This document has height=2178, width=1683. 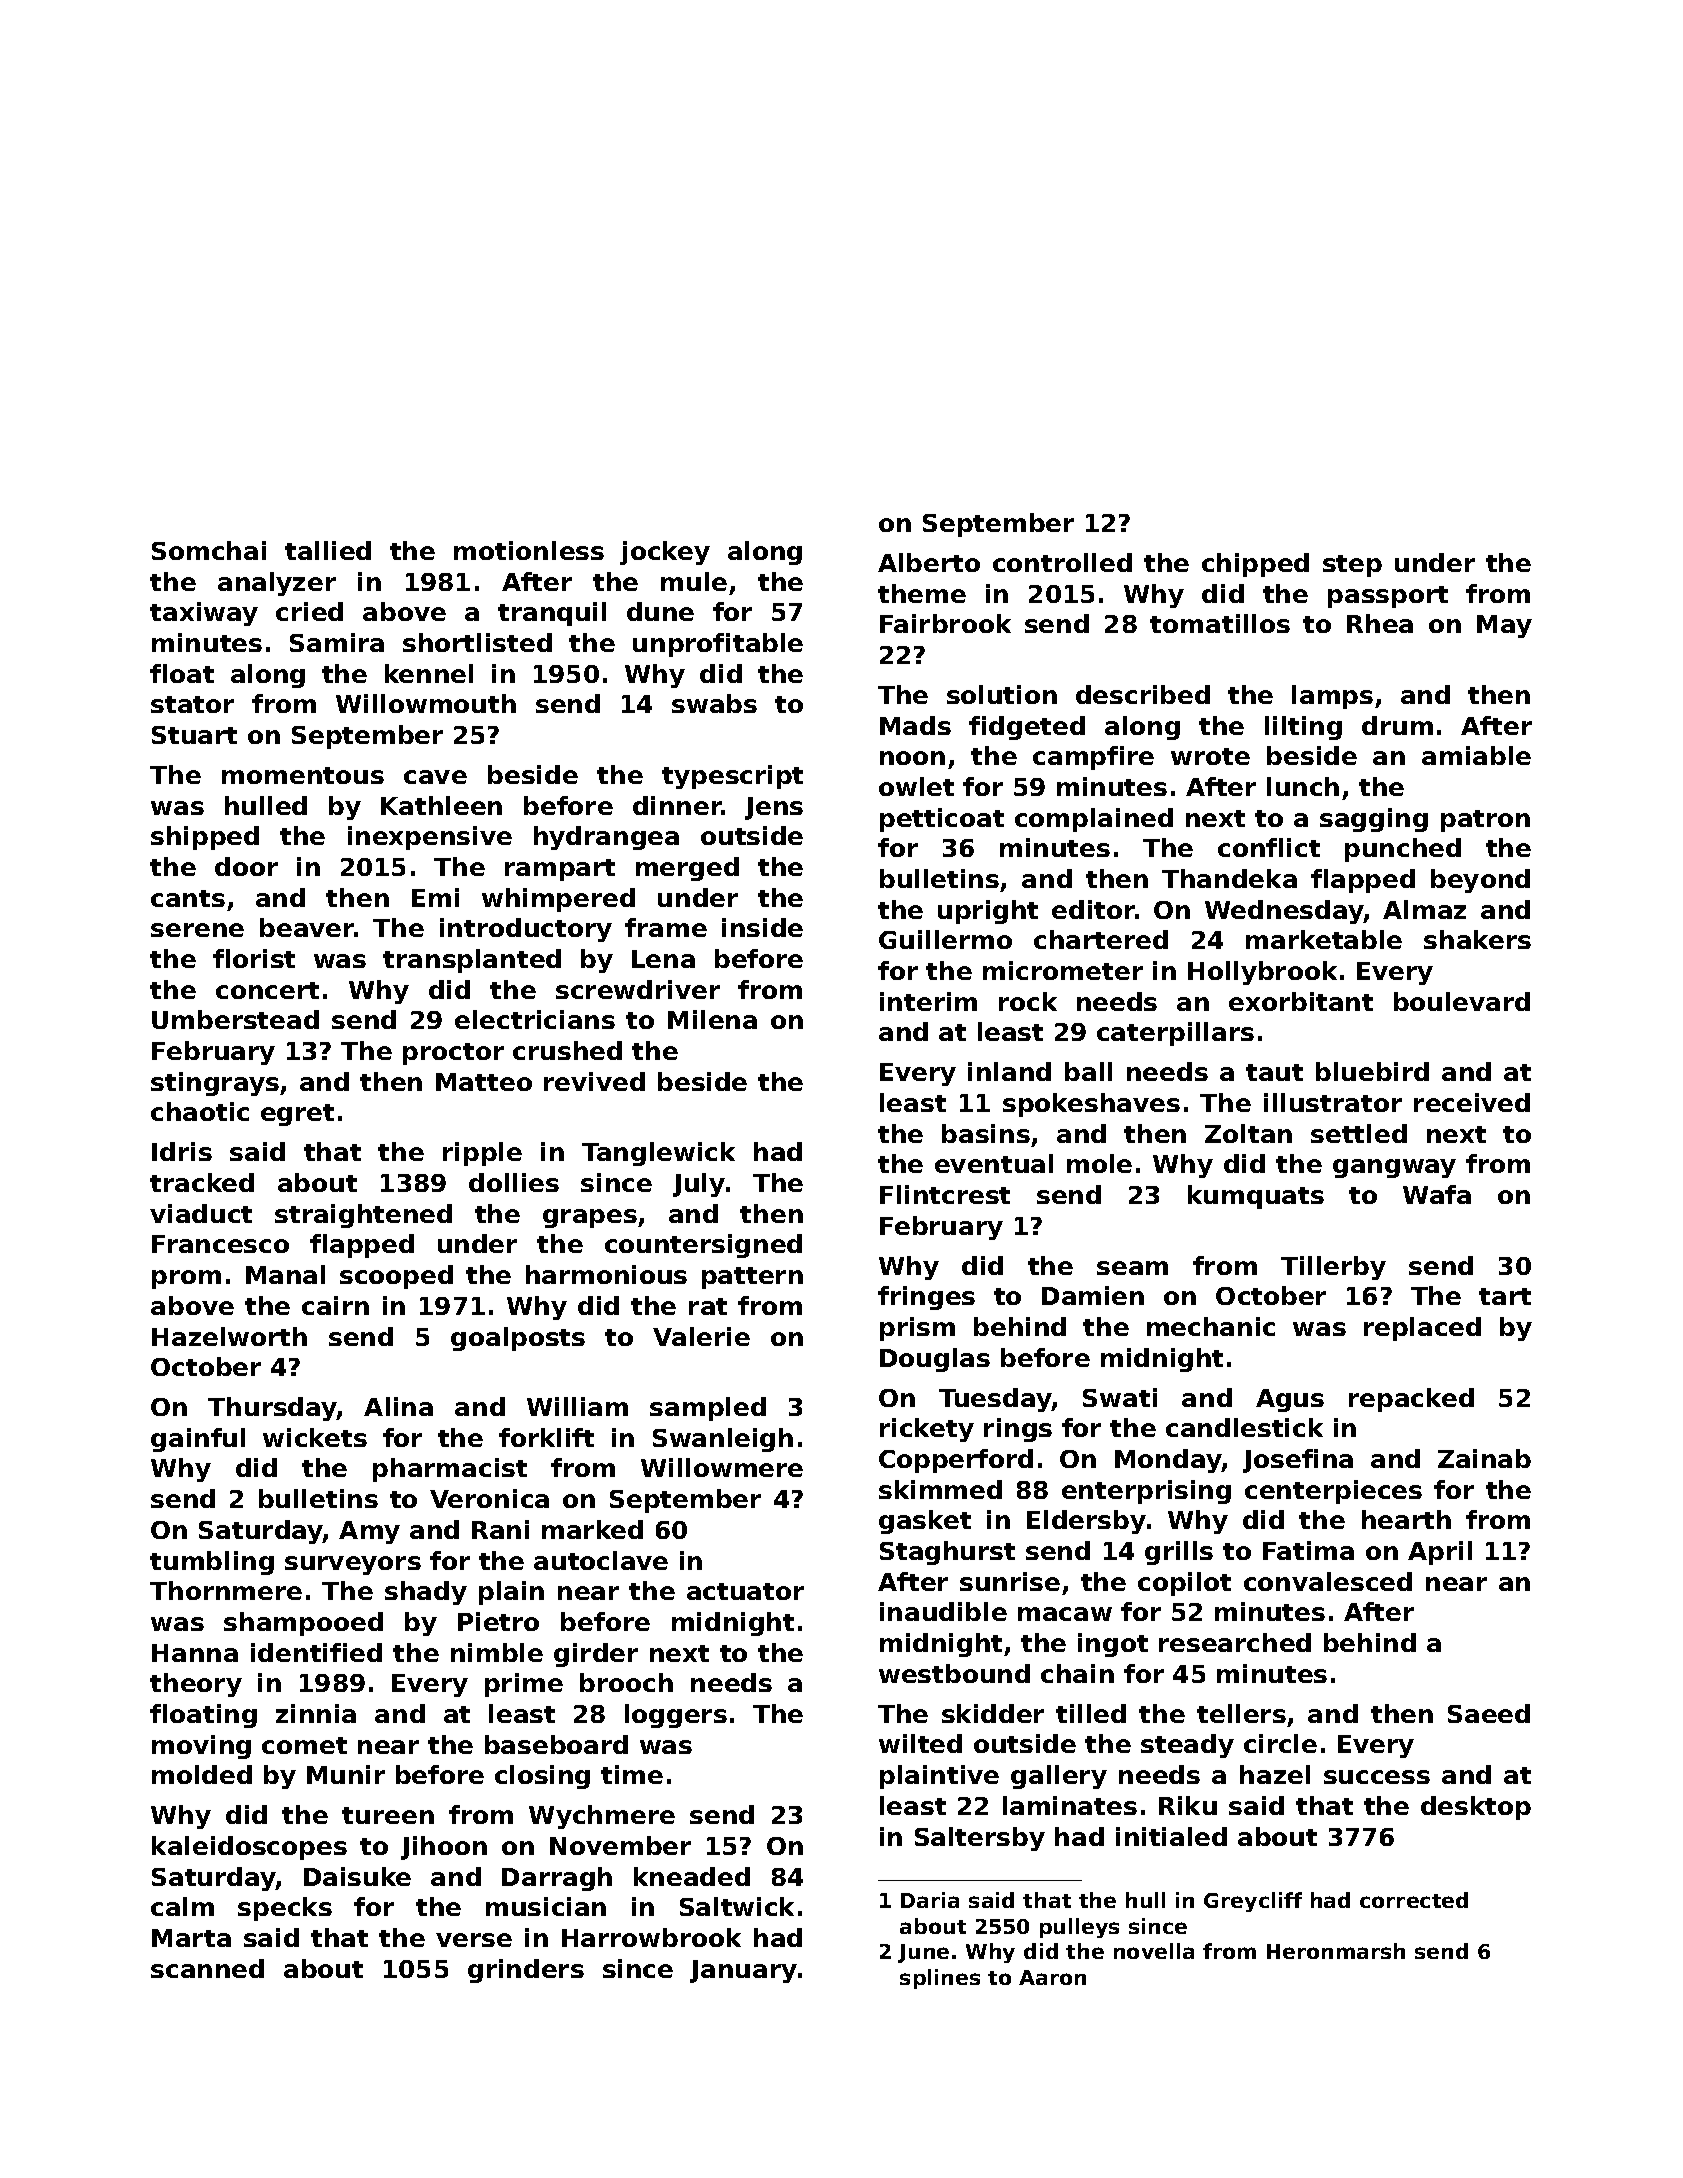 What do you see at coordinates (1352, 566) in the document?
I see `step` at bounding box center [1352, 566].
